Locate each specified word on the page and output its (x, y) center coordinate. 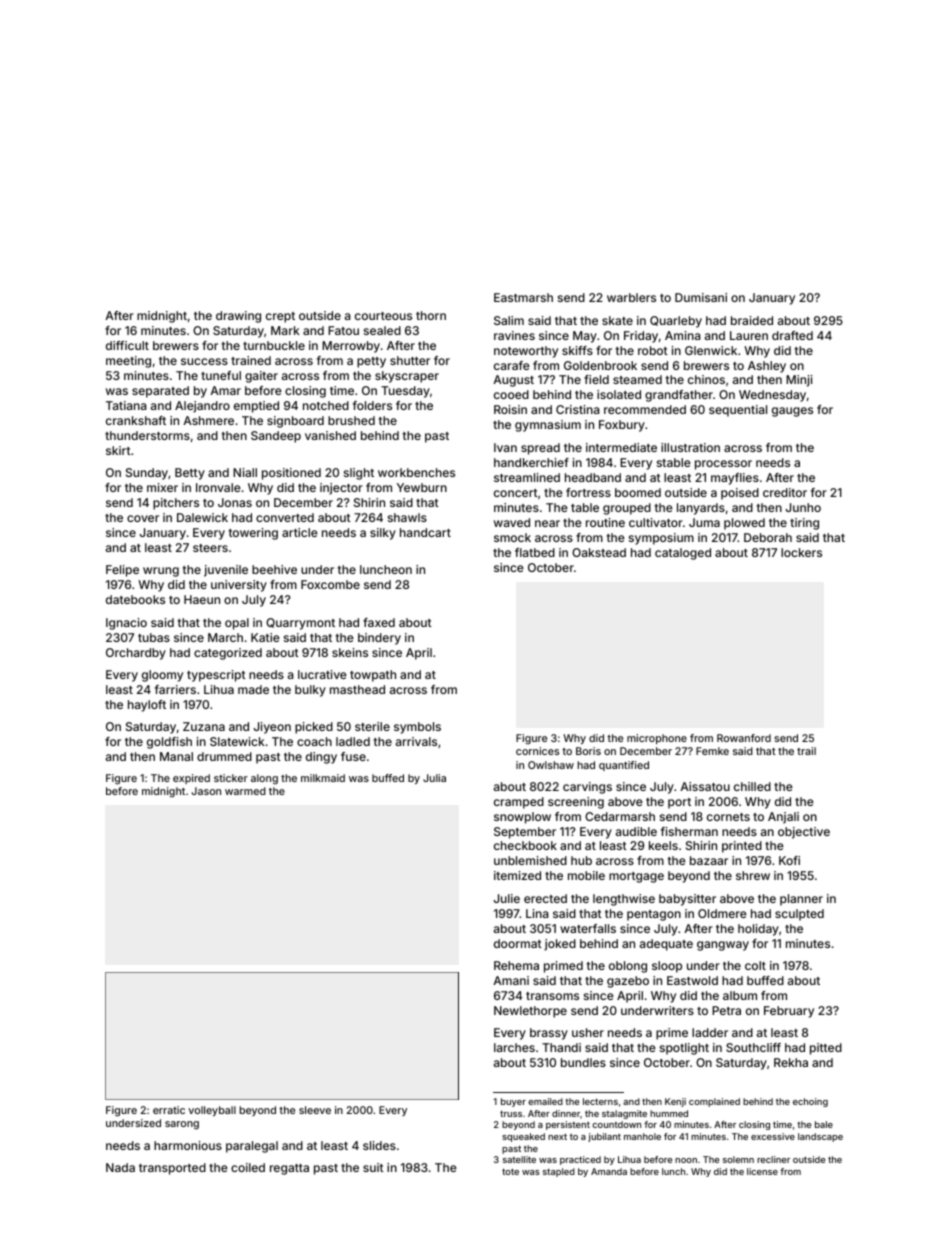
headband (593, 477)
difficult (127, 345)
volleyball (212, 1111)
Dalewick (202, 517)
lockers (801, 552)
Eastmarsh (523, 297)
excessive (773, 1136)
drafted (792, 335)
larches (514, 1047)
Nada (120, 1167)
